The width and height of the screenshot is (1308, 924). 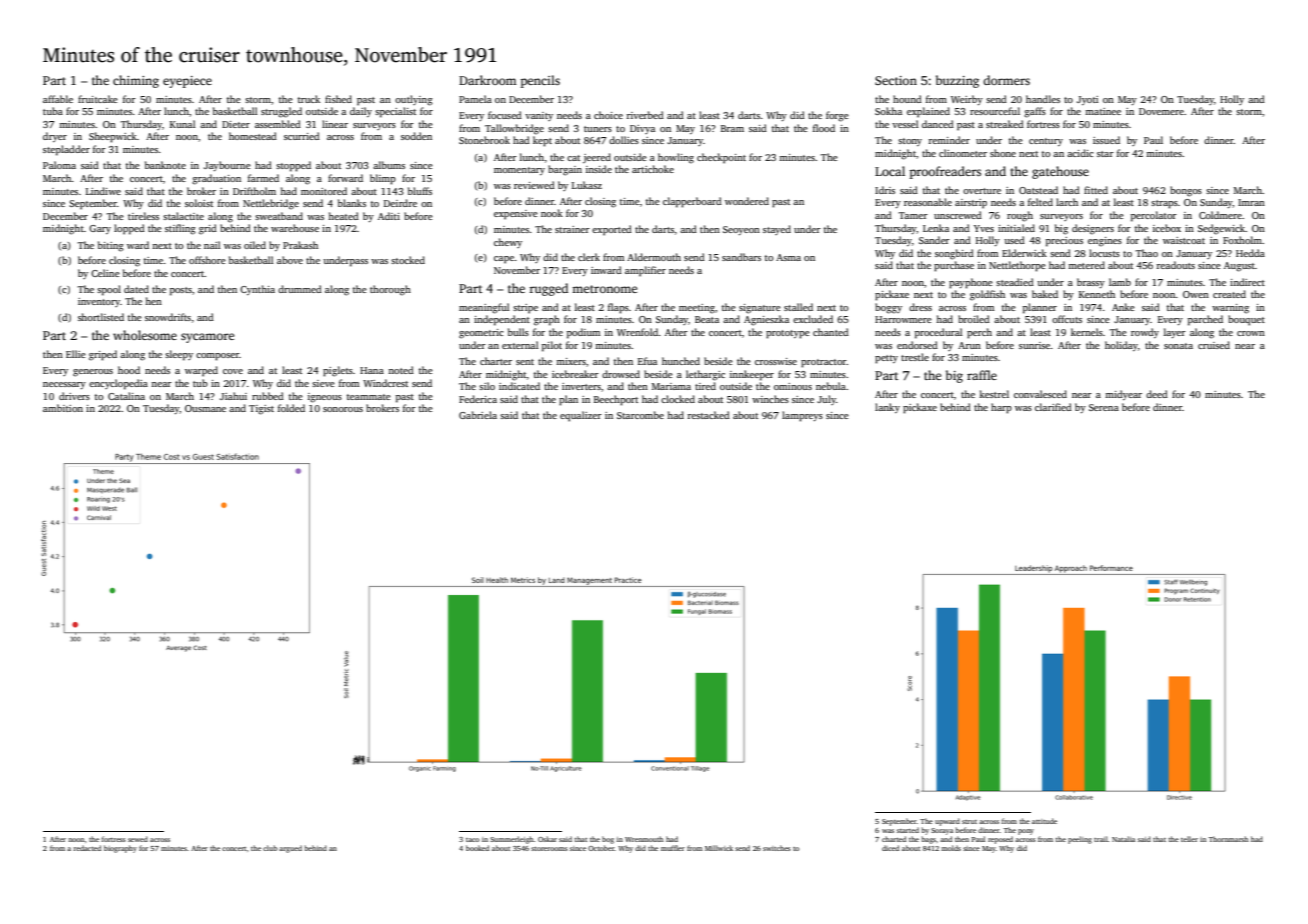 I want to click on ambition, so click(x=63, y=408).
